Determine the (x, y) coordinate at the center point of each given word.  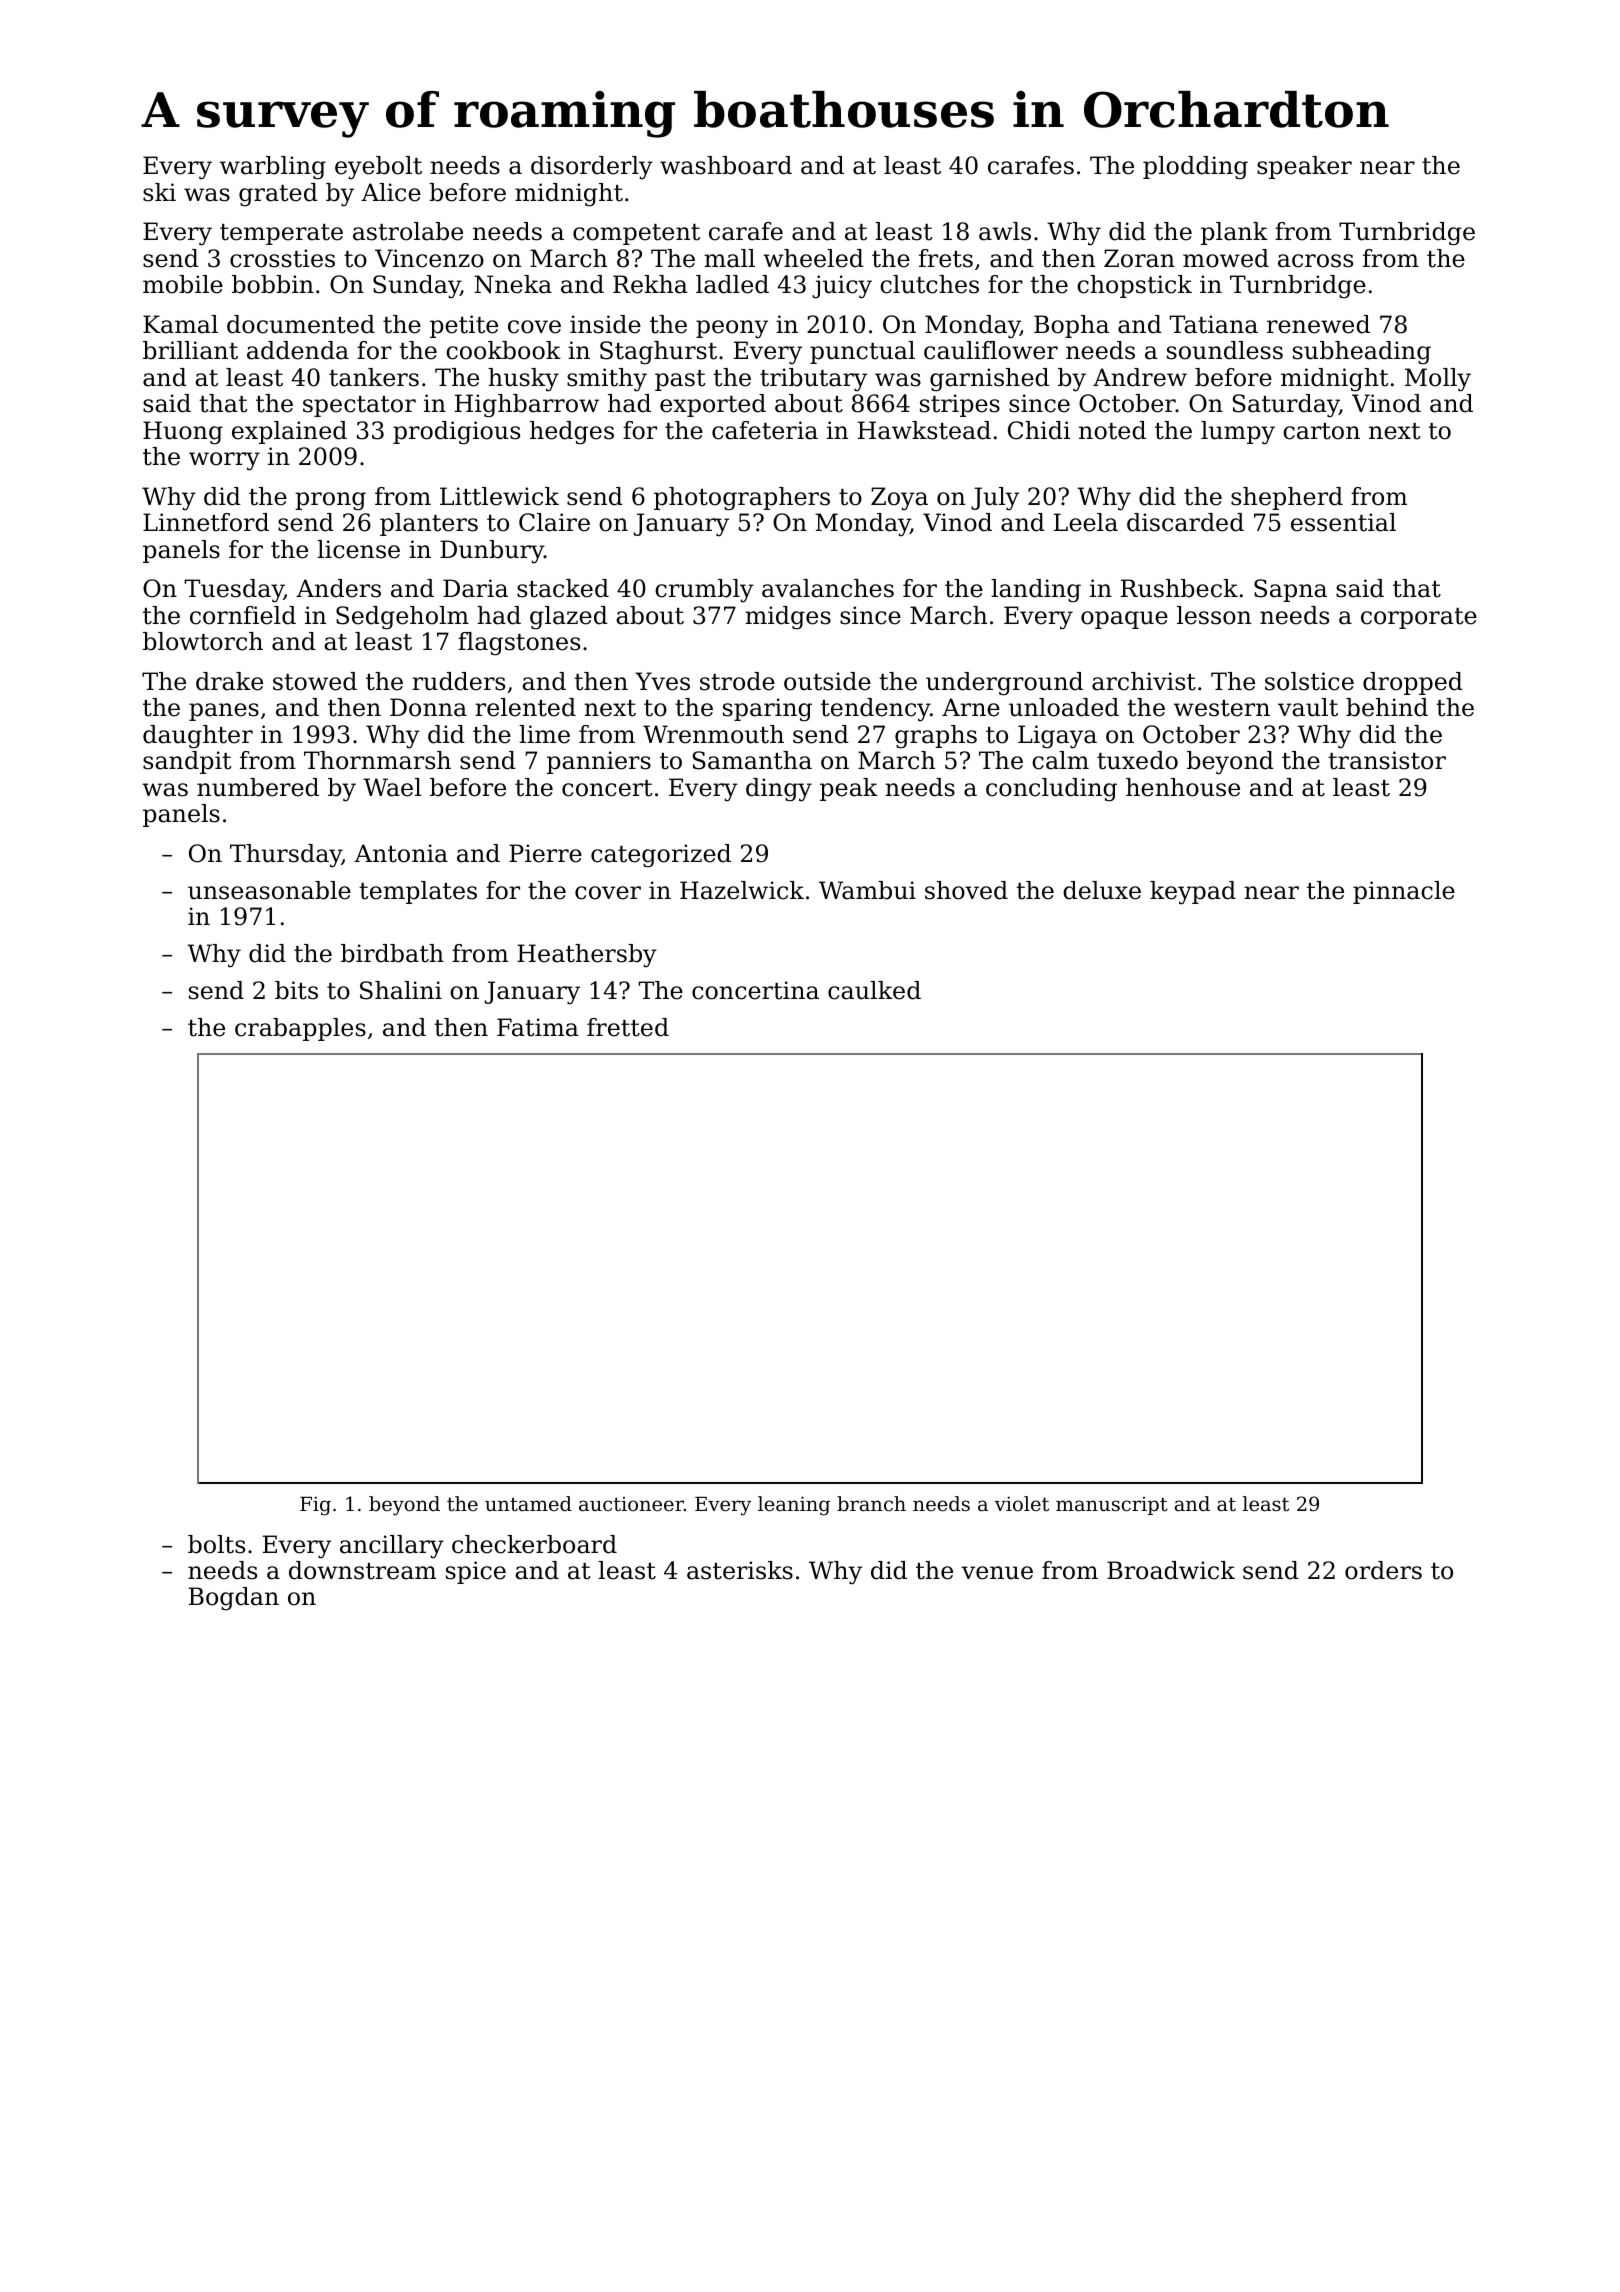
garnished (989, 380)
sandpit (187, 762)
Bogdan (234, 1599)
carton (1321, 431)
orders (1383, 1570)
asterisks (740, 1570)
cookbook (503, 350)
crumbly (704, 590)
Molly (1438, 380)
